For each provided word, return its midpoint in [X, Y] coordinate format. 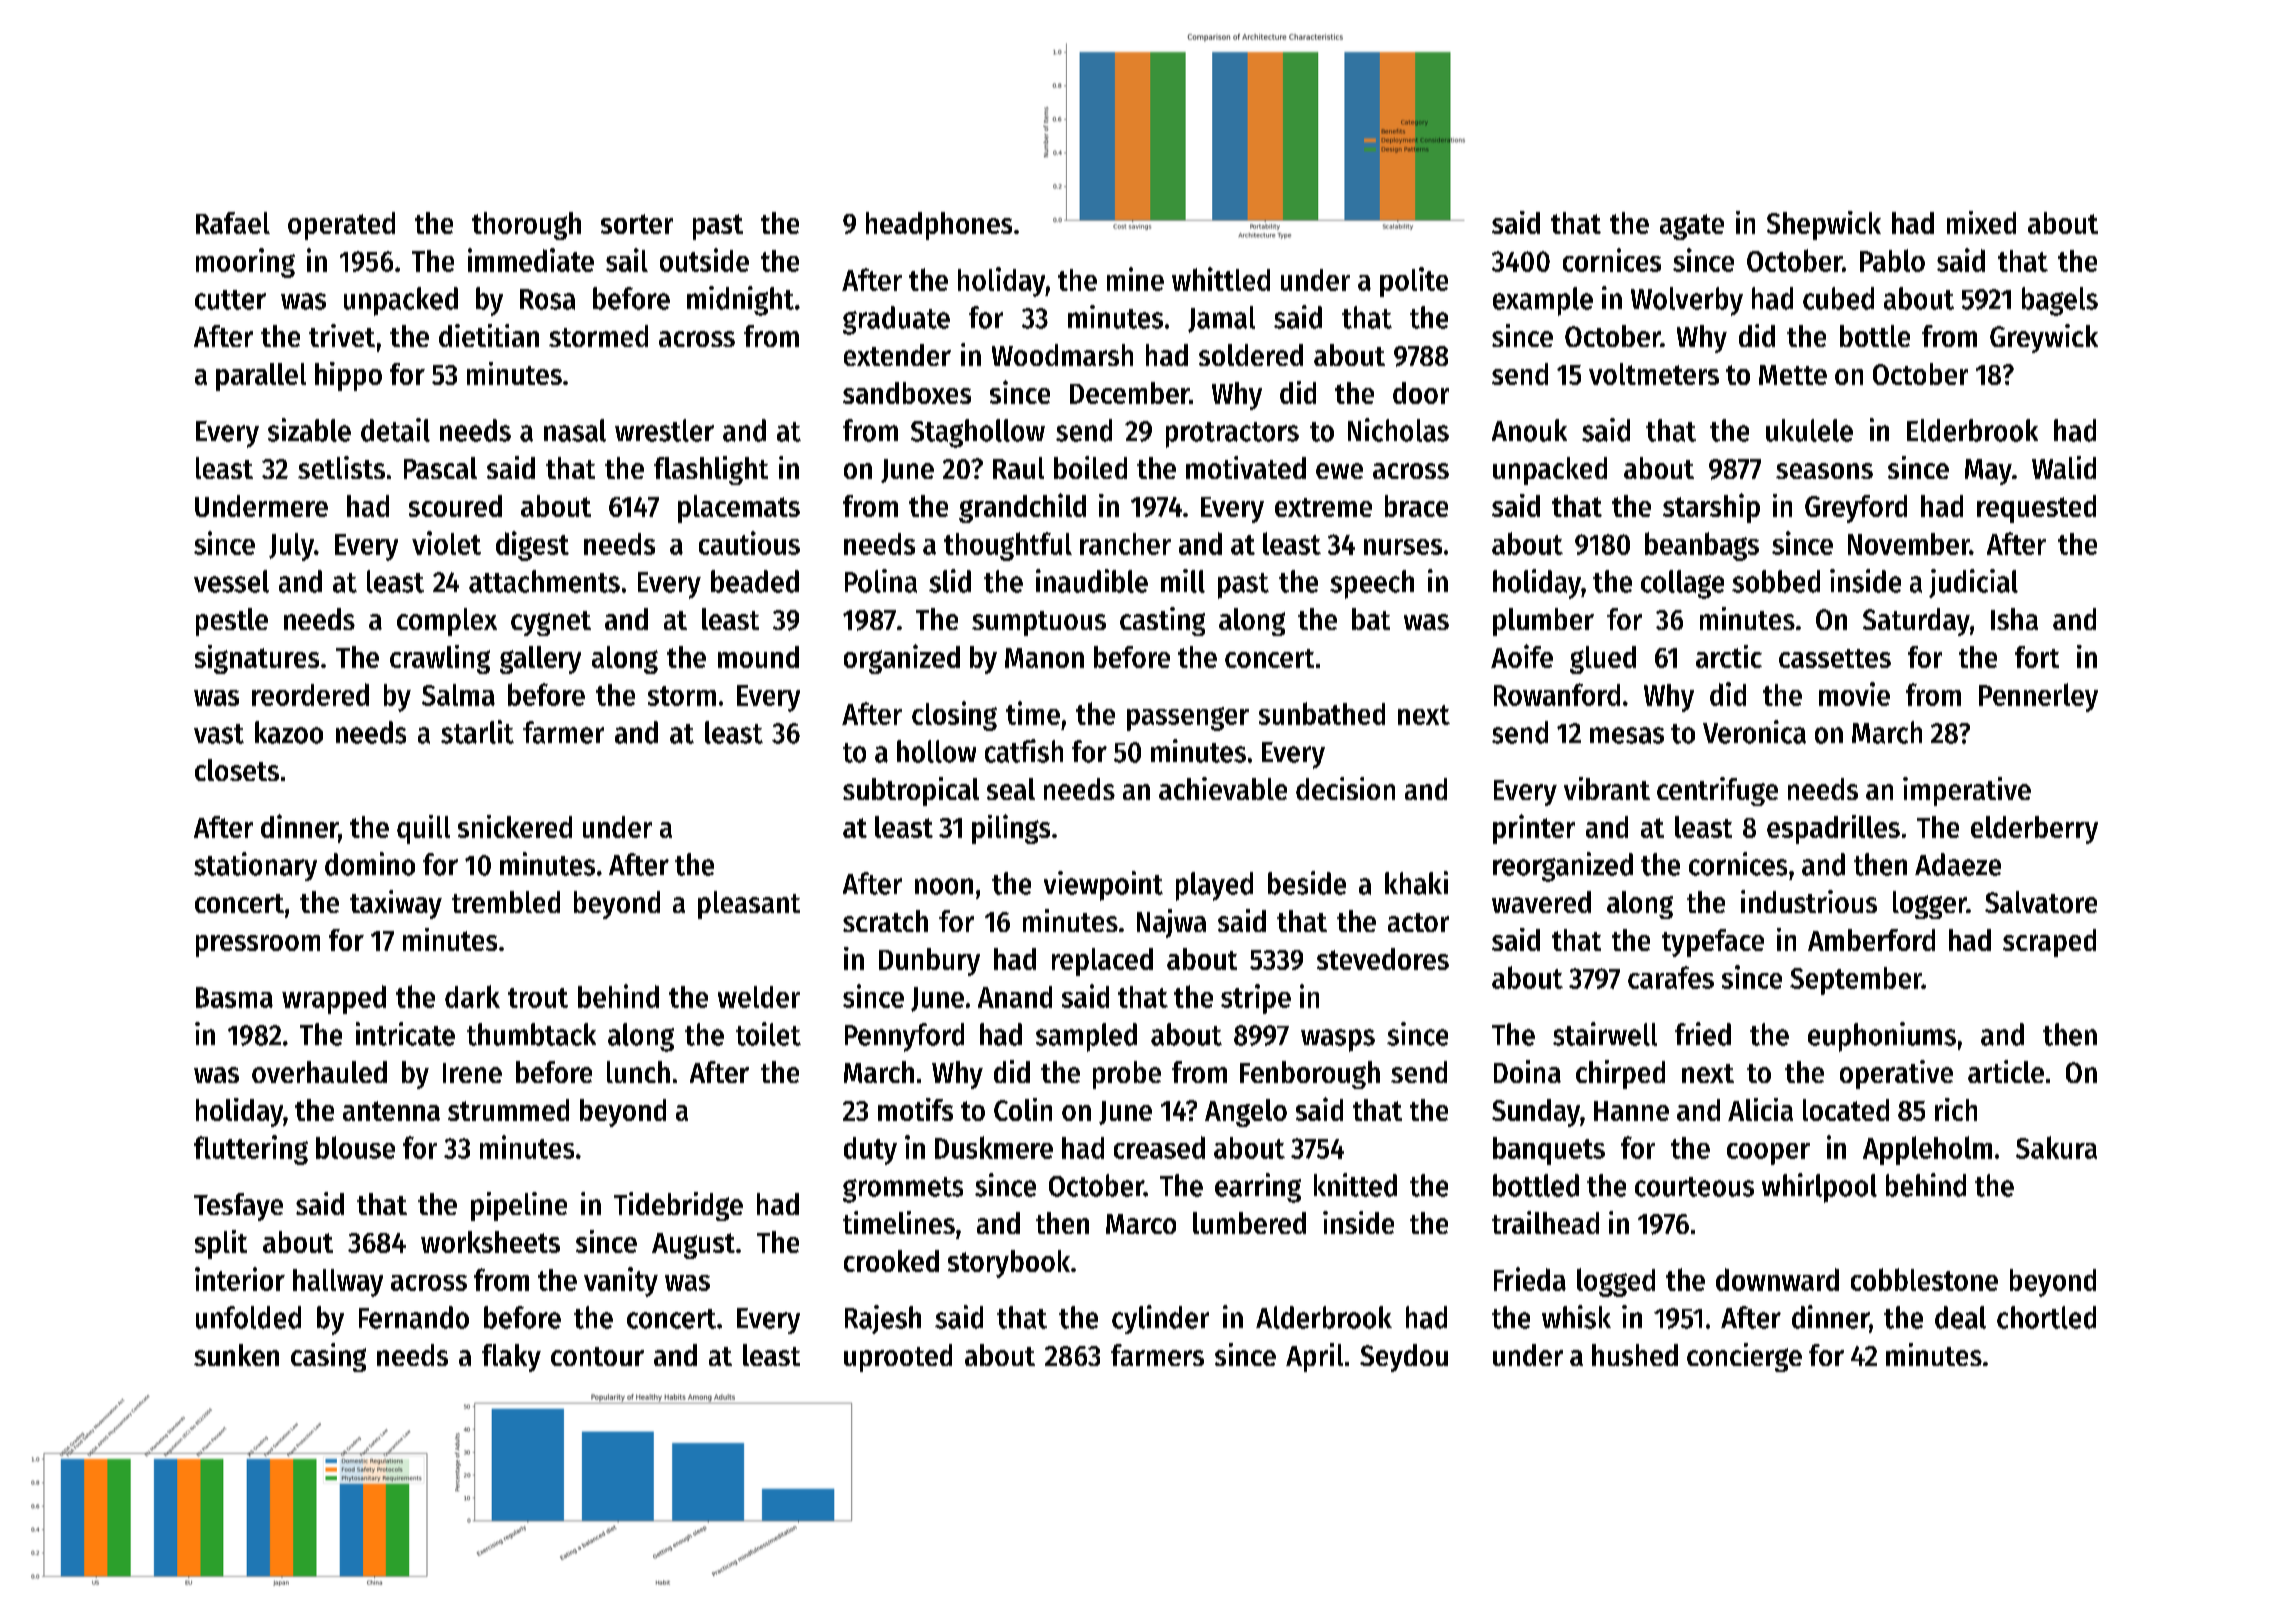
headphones [939, 226]
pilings [1011, 829]
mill [1183, 581]
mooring [245, 263]
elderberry [2034, 830]
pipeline [519, 1206]
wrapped [334, 999]
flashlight [711, 470]
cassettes [1835, 658]
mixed [1981, 222]
